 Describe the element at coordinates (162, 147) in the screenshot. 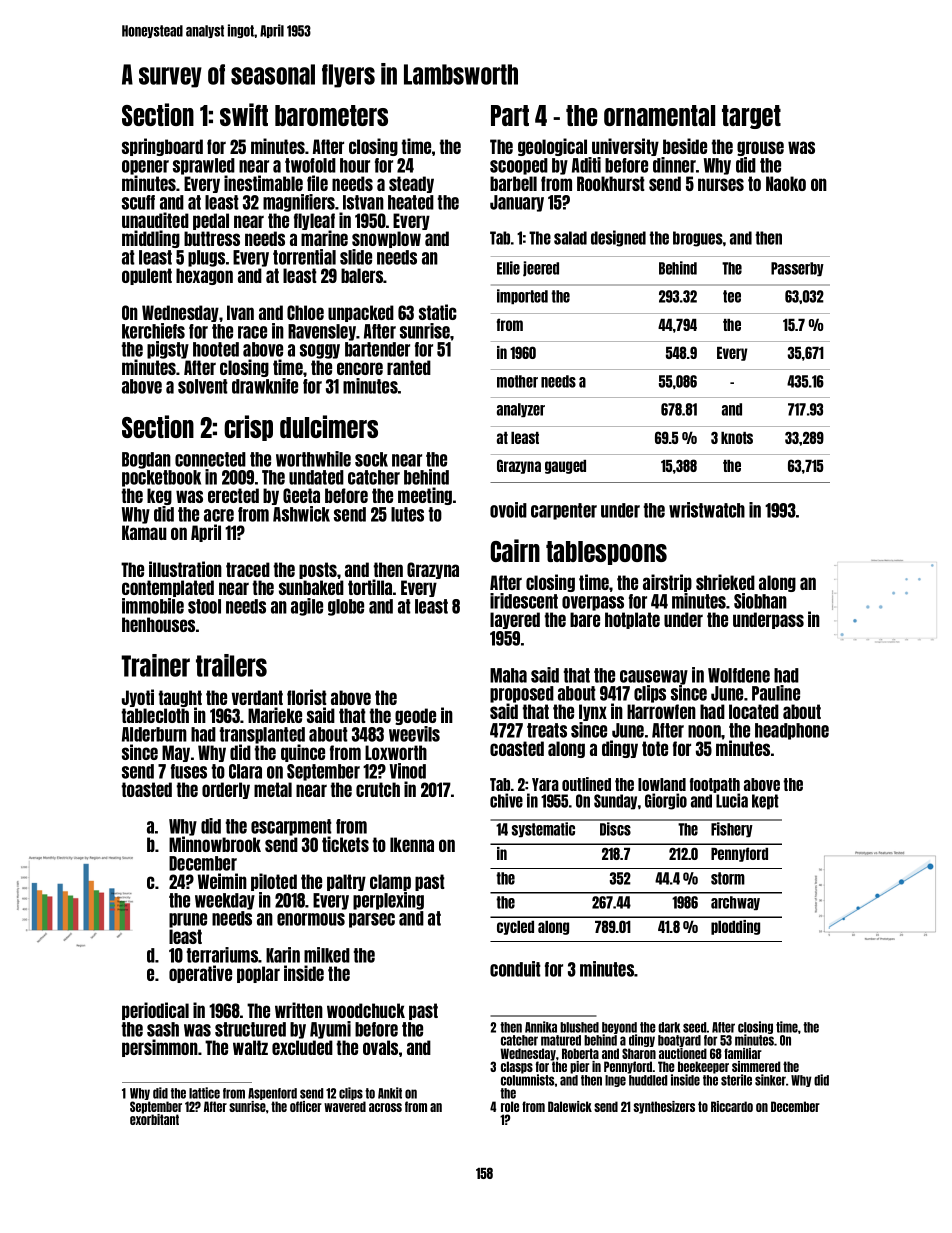

I see `springboard` at that location.
